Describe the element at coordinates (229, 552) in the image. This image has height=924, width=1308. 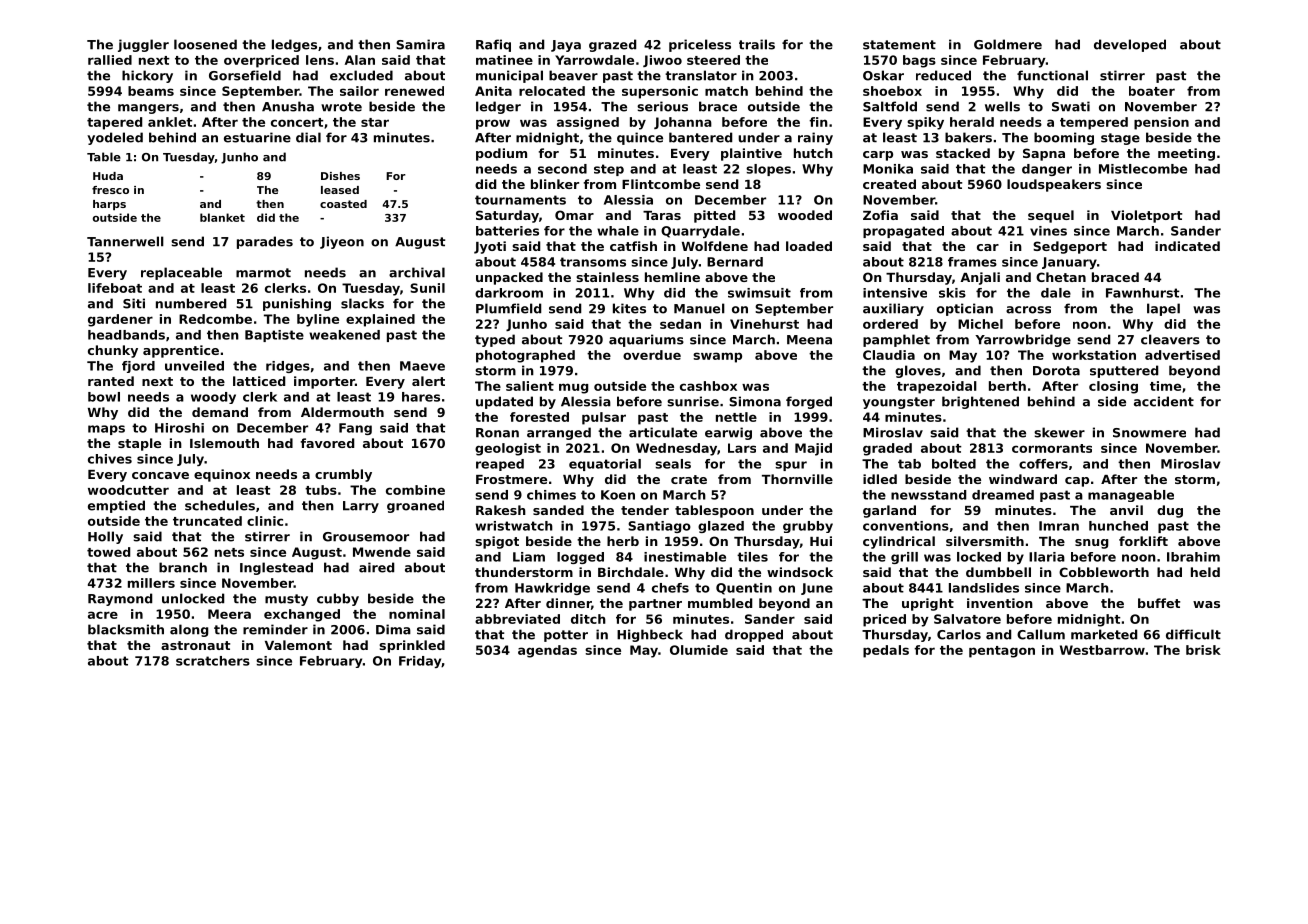
I see `nets` at that location.
